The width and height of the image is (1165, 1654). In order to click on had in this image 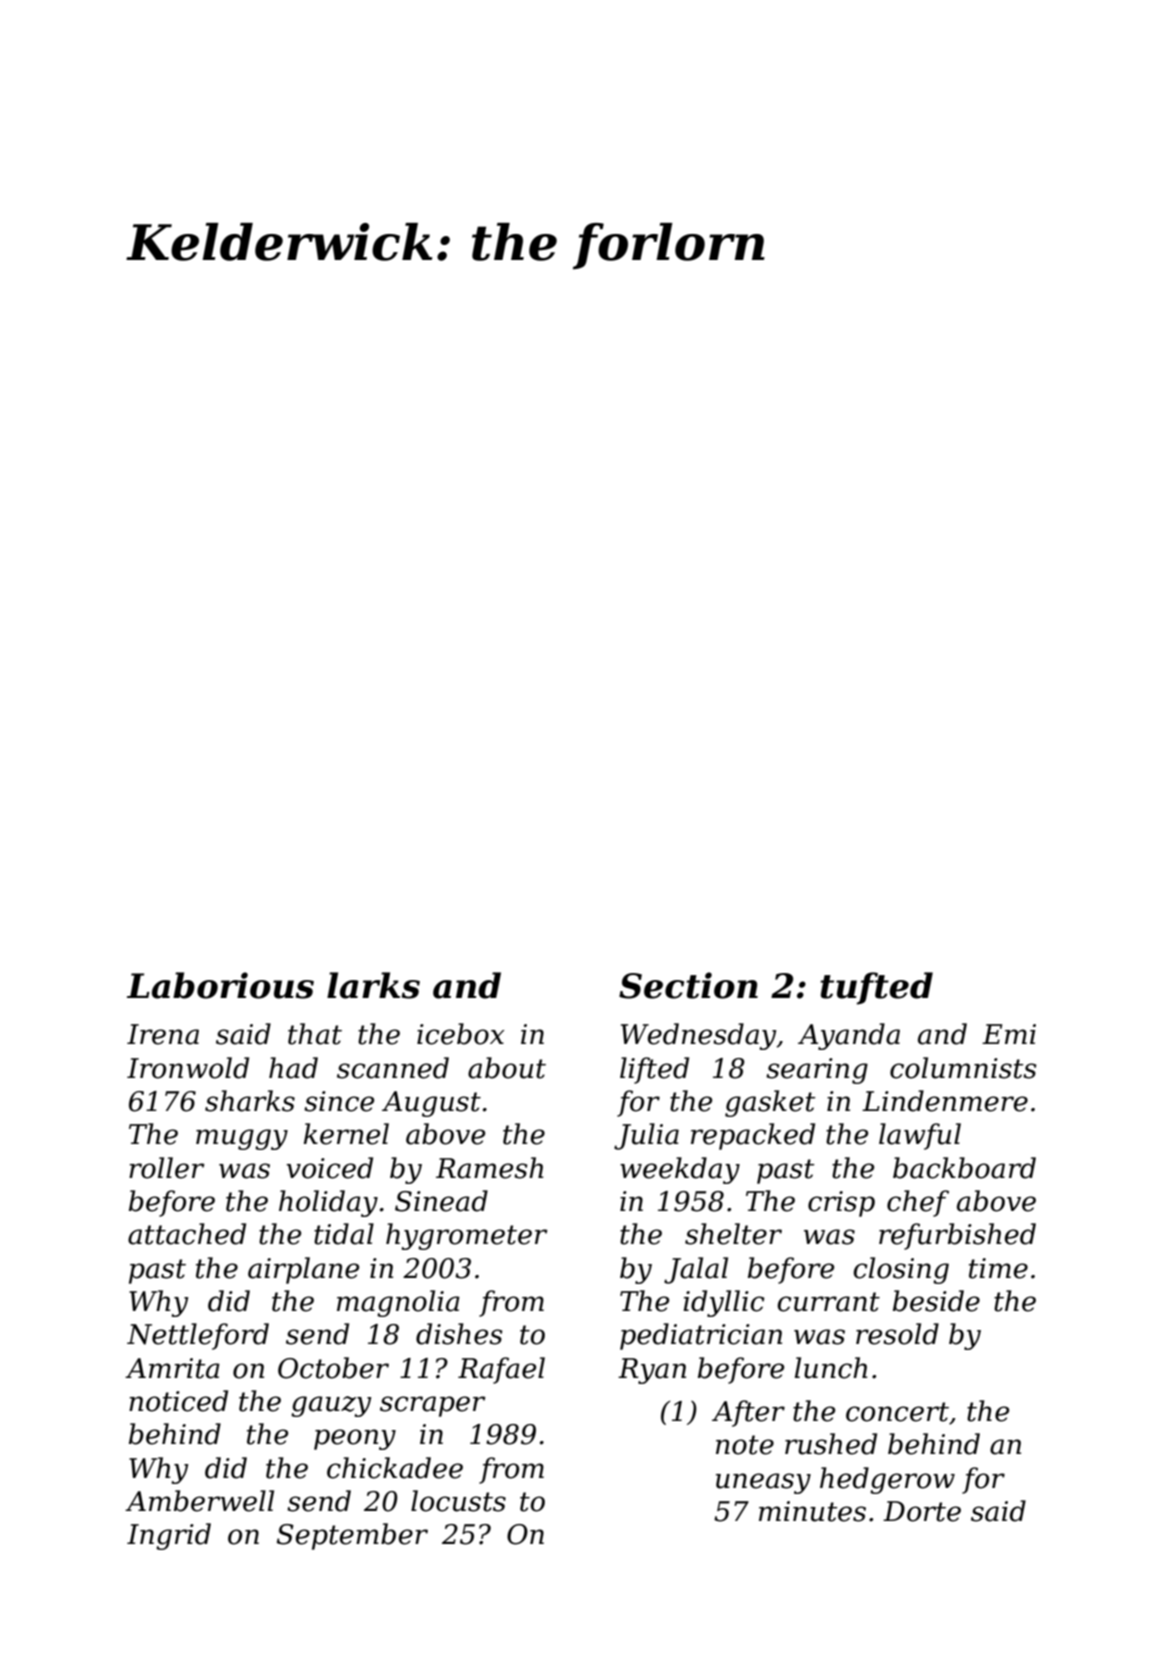, I will do `click(293, 1068)`.
